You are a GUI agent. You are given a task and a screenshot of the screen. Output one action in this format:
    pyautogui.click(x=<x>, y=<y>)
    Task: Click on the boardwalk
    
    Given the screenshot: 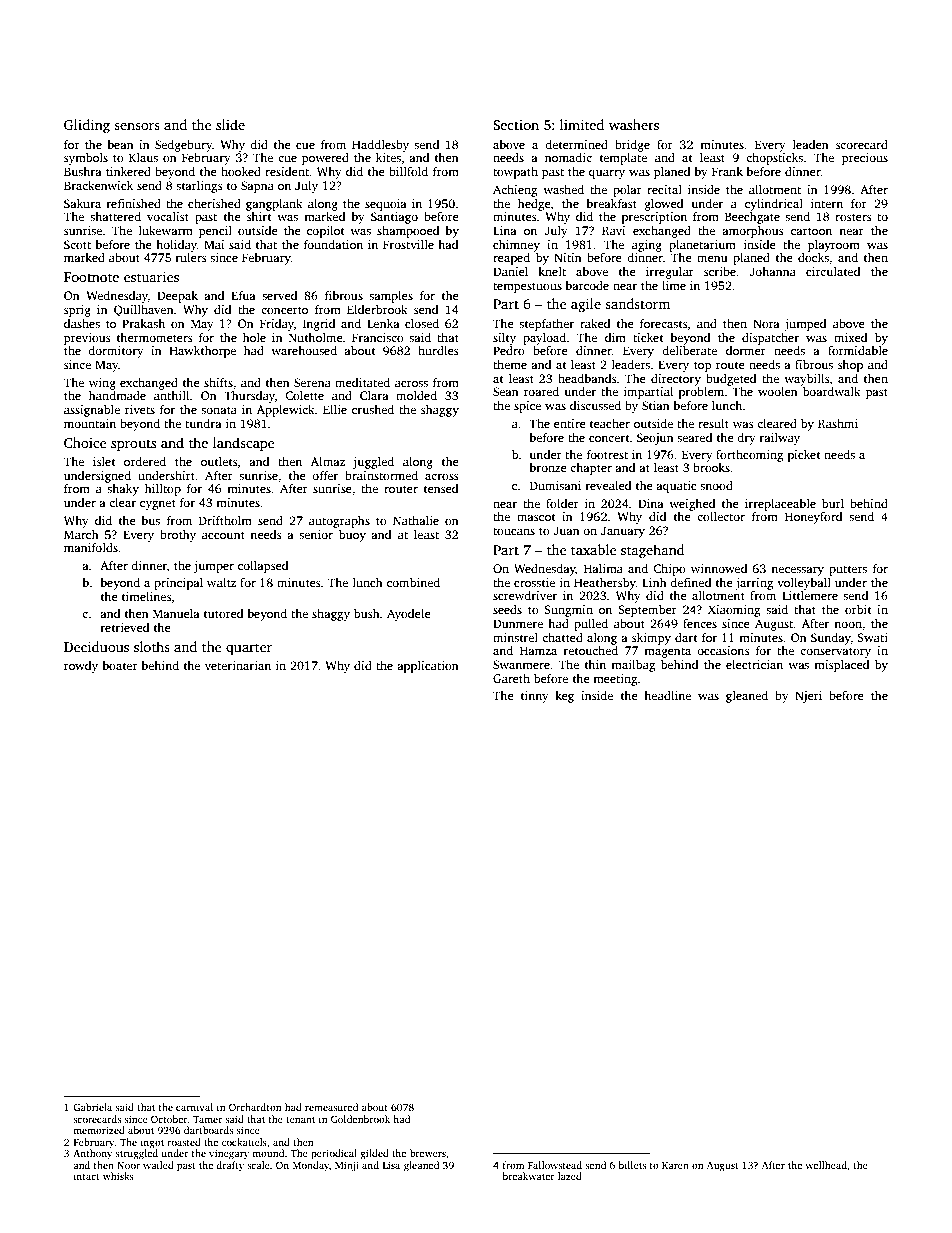 What is the action you would take?
    pyautogui.click(x=832, y=391)
